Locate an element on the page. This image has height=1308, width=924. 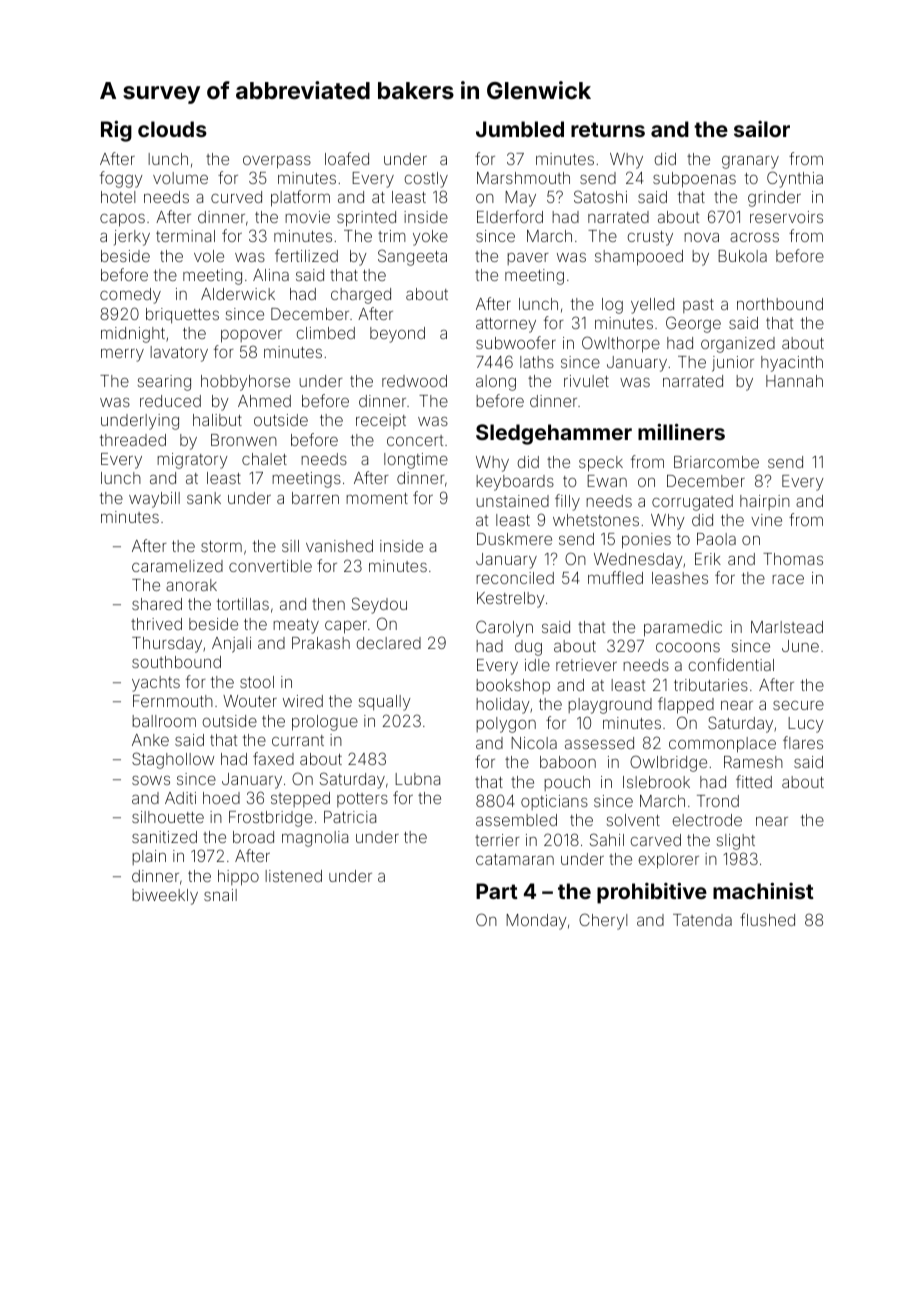
clouds is located at coordinates (172, 129).
